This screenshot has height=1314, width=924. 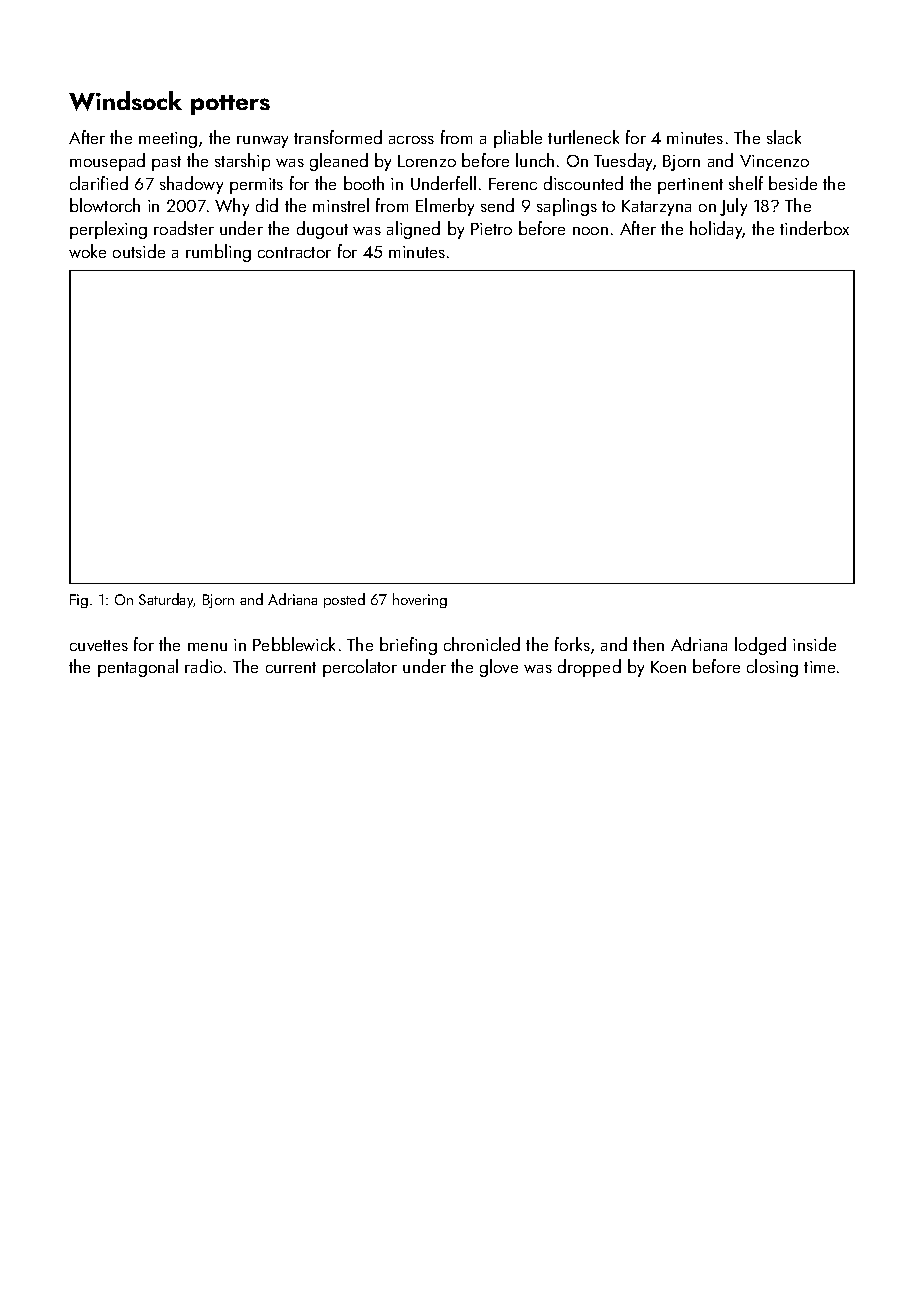 I want to click on contractor, so click(x=294, y=252).
